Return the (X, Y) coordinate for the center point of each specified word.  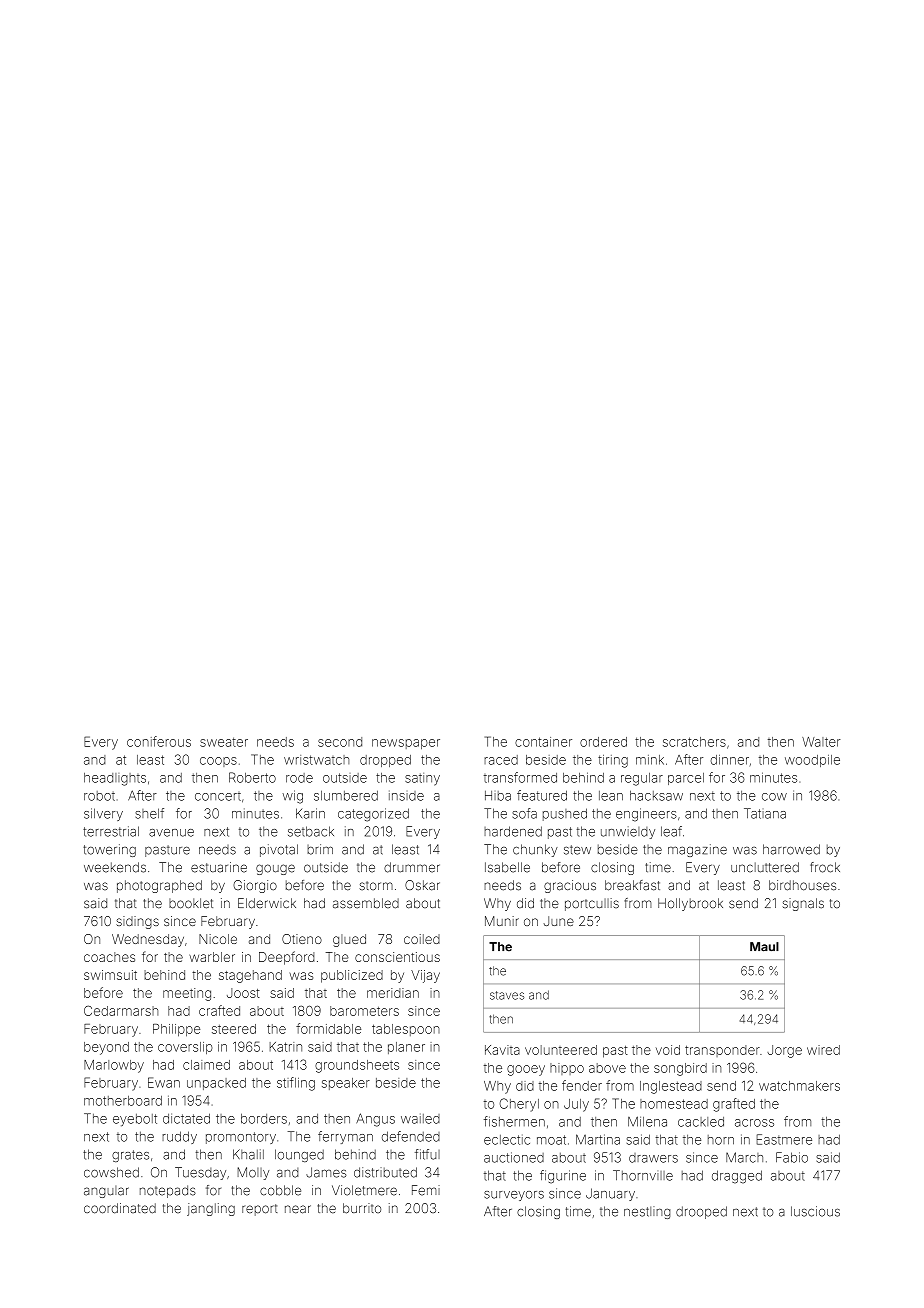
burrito (362, 1208)
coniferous (159, 741)
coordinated (120, 1208)
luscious (815, 1211)
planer (406, 1048)
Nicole (218, 939)
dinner (730, 760)
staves (507, 995)
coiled (422, 939)
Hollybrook (690, 904)
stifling (296, 1084)
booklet (191, 903)
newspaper (406, 744)
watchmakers (799, 1086)
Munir (502, 921)
